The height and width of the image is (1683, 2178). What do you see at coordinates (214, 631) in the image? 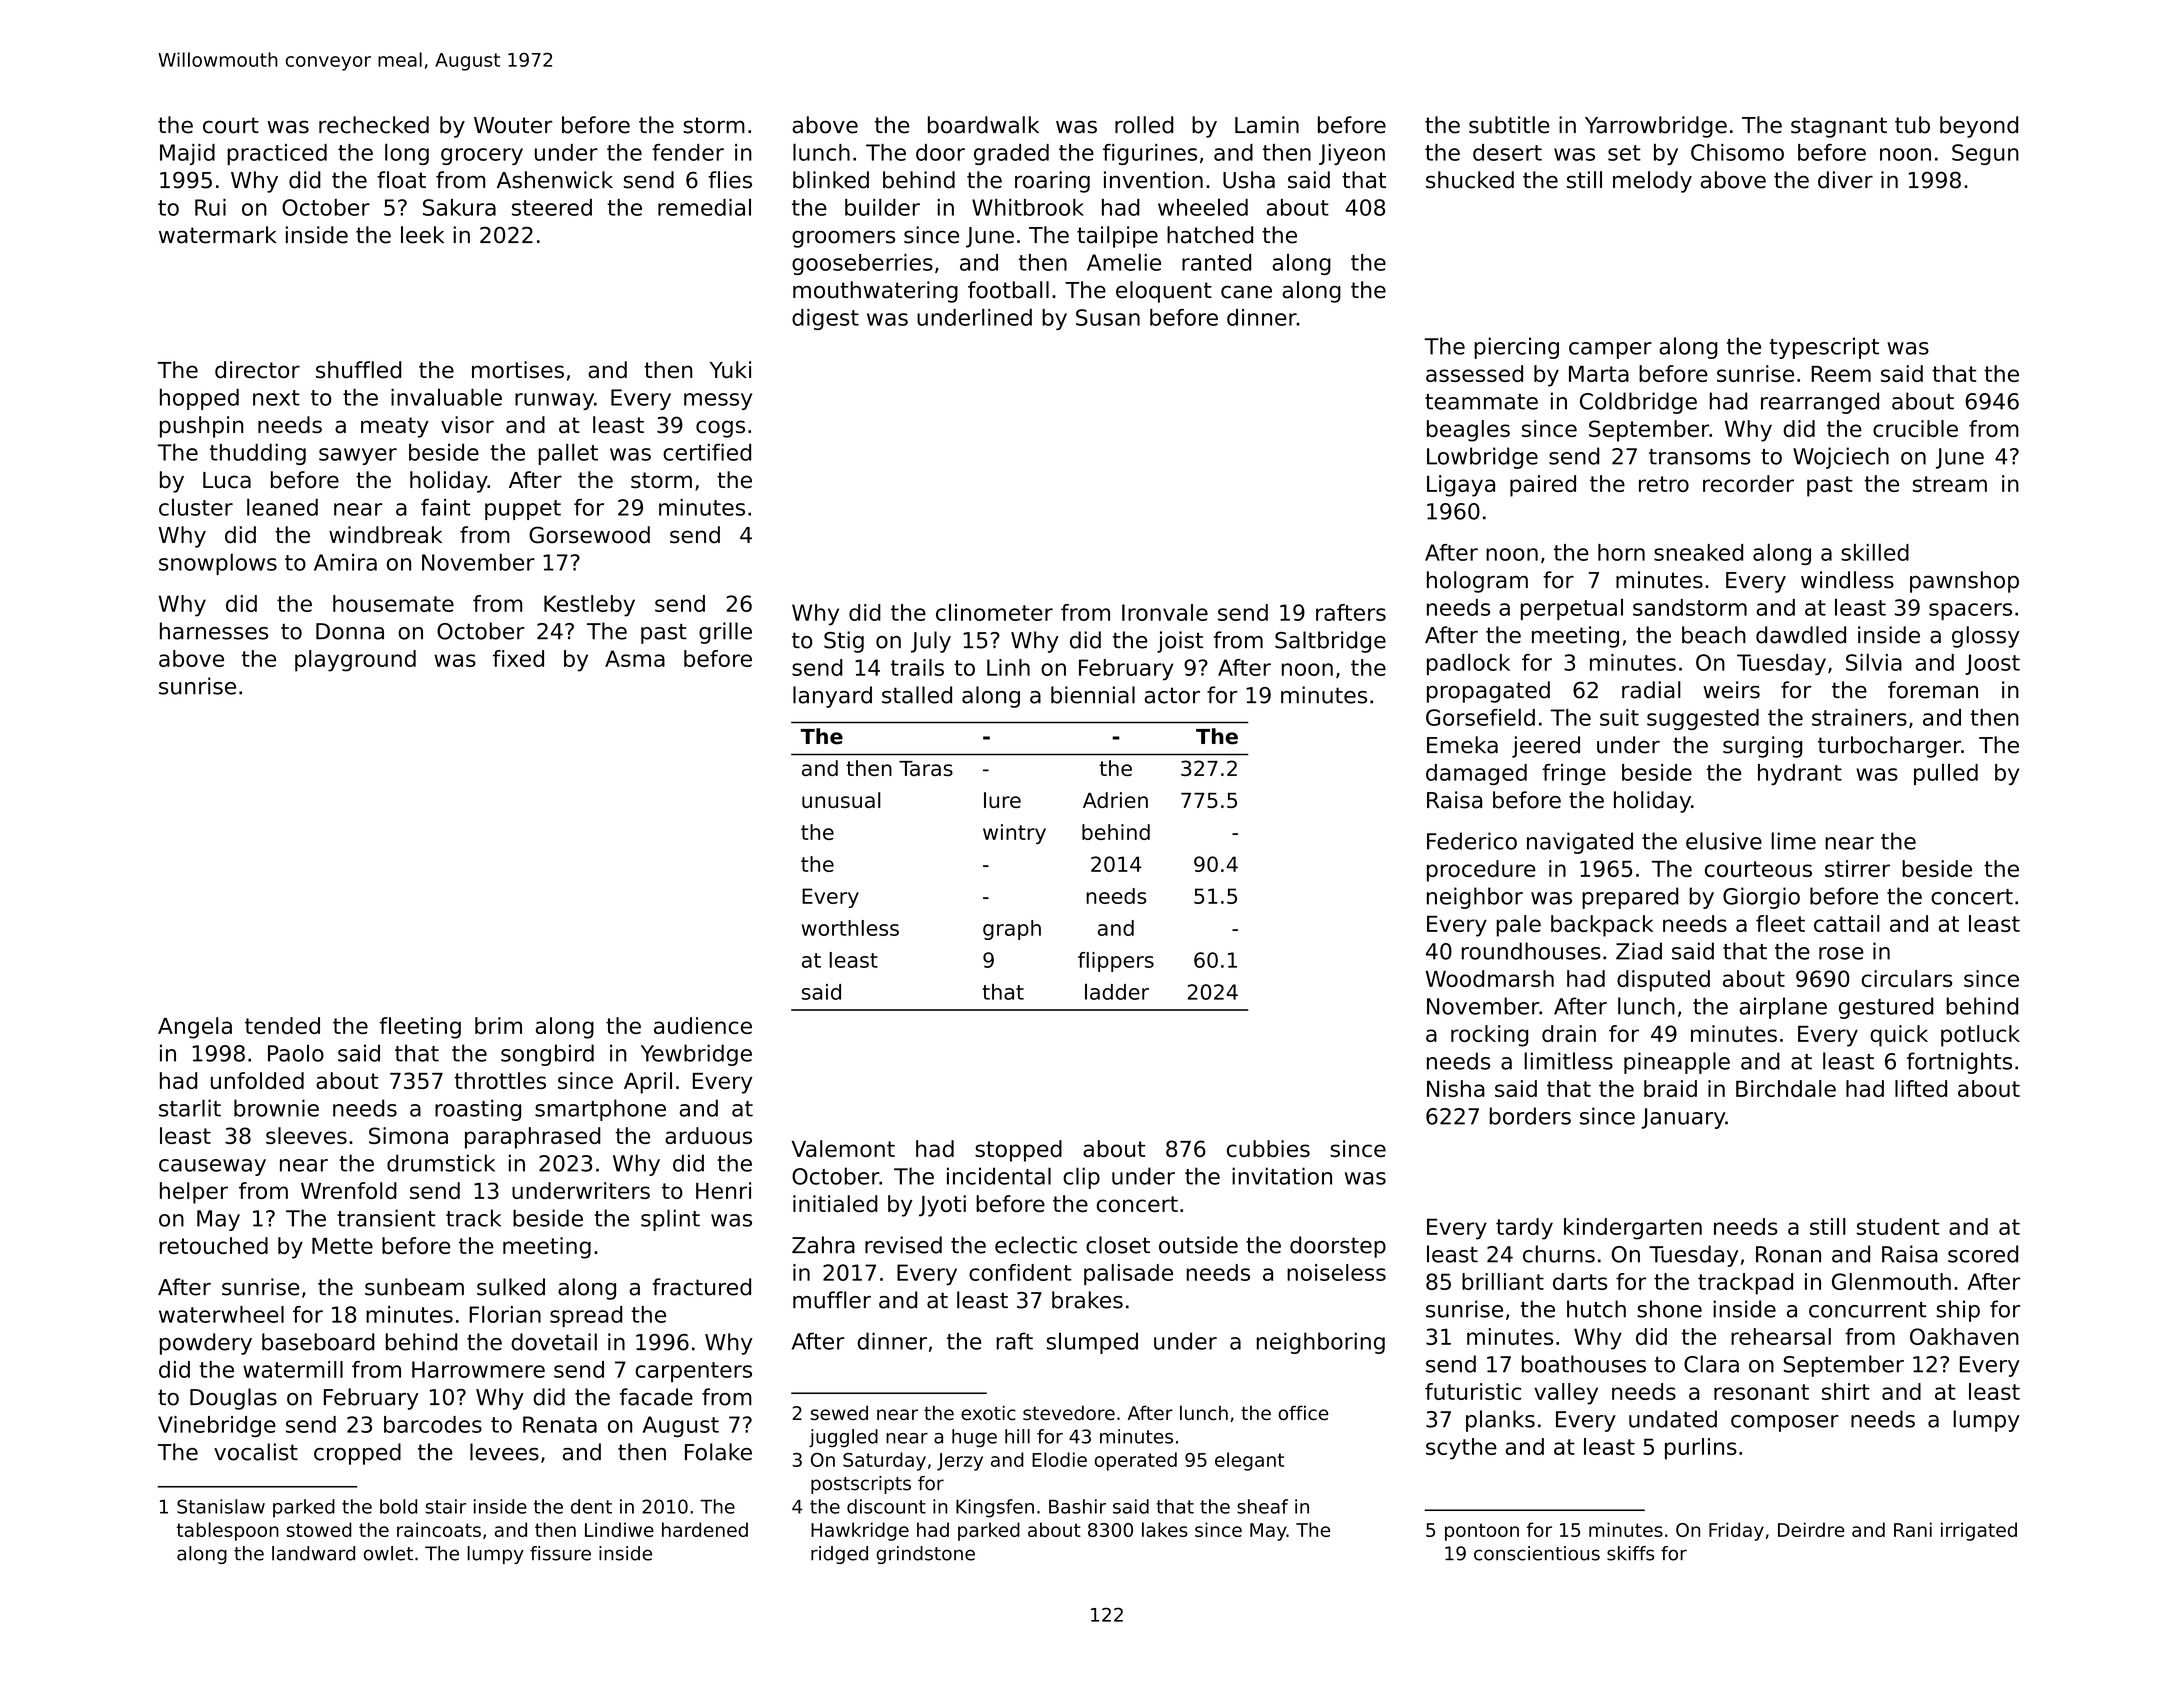
I see `harnesses` at bounding box center [214, 631].
